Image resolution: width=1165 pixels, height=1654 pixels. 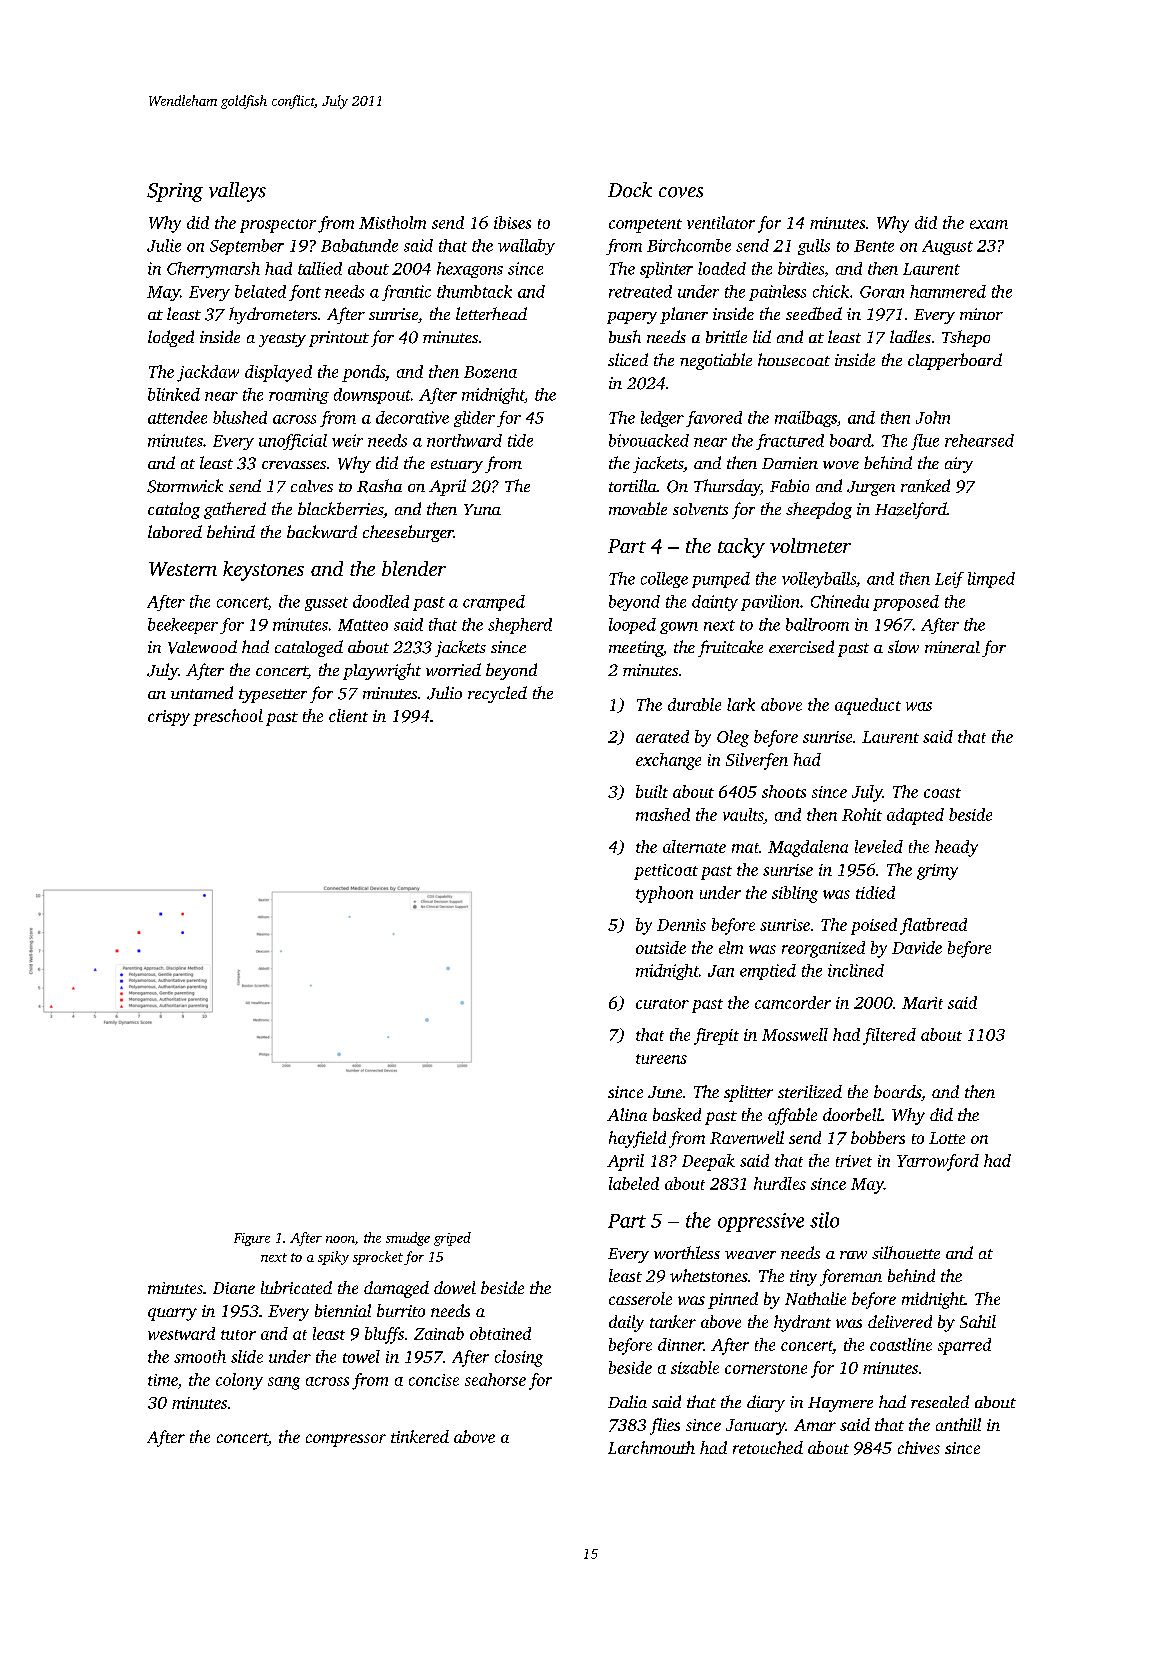 I want to click on noon, so click(x=340, y=1239).
